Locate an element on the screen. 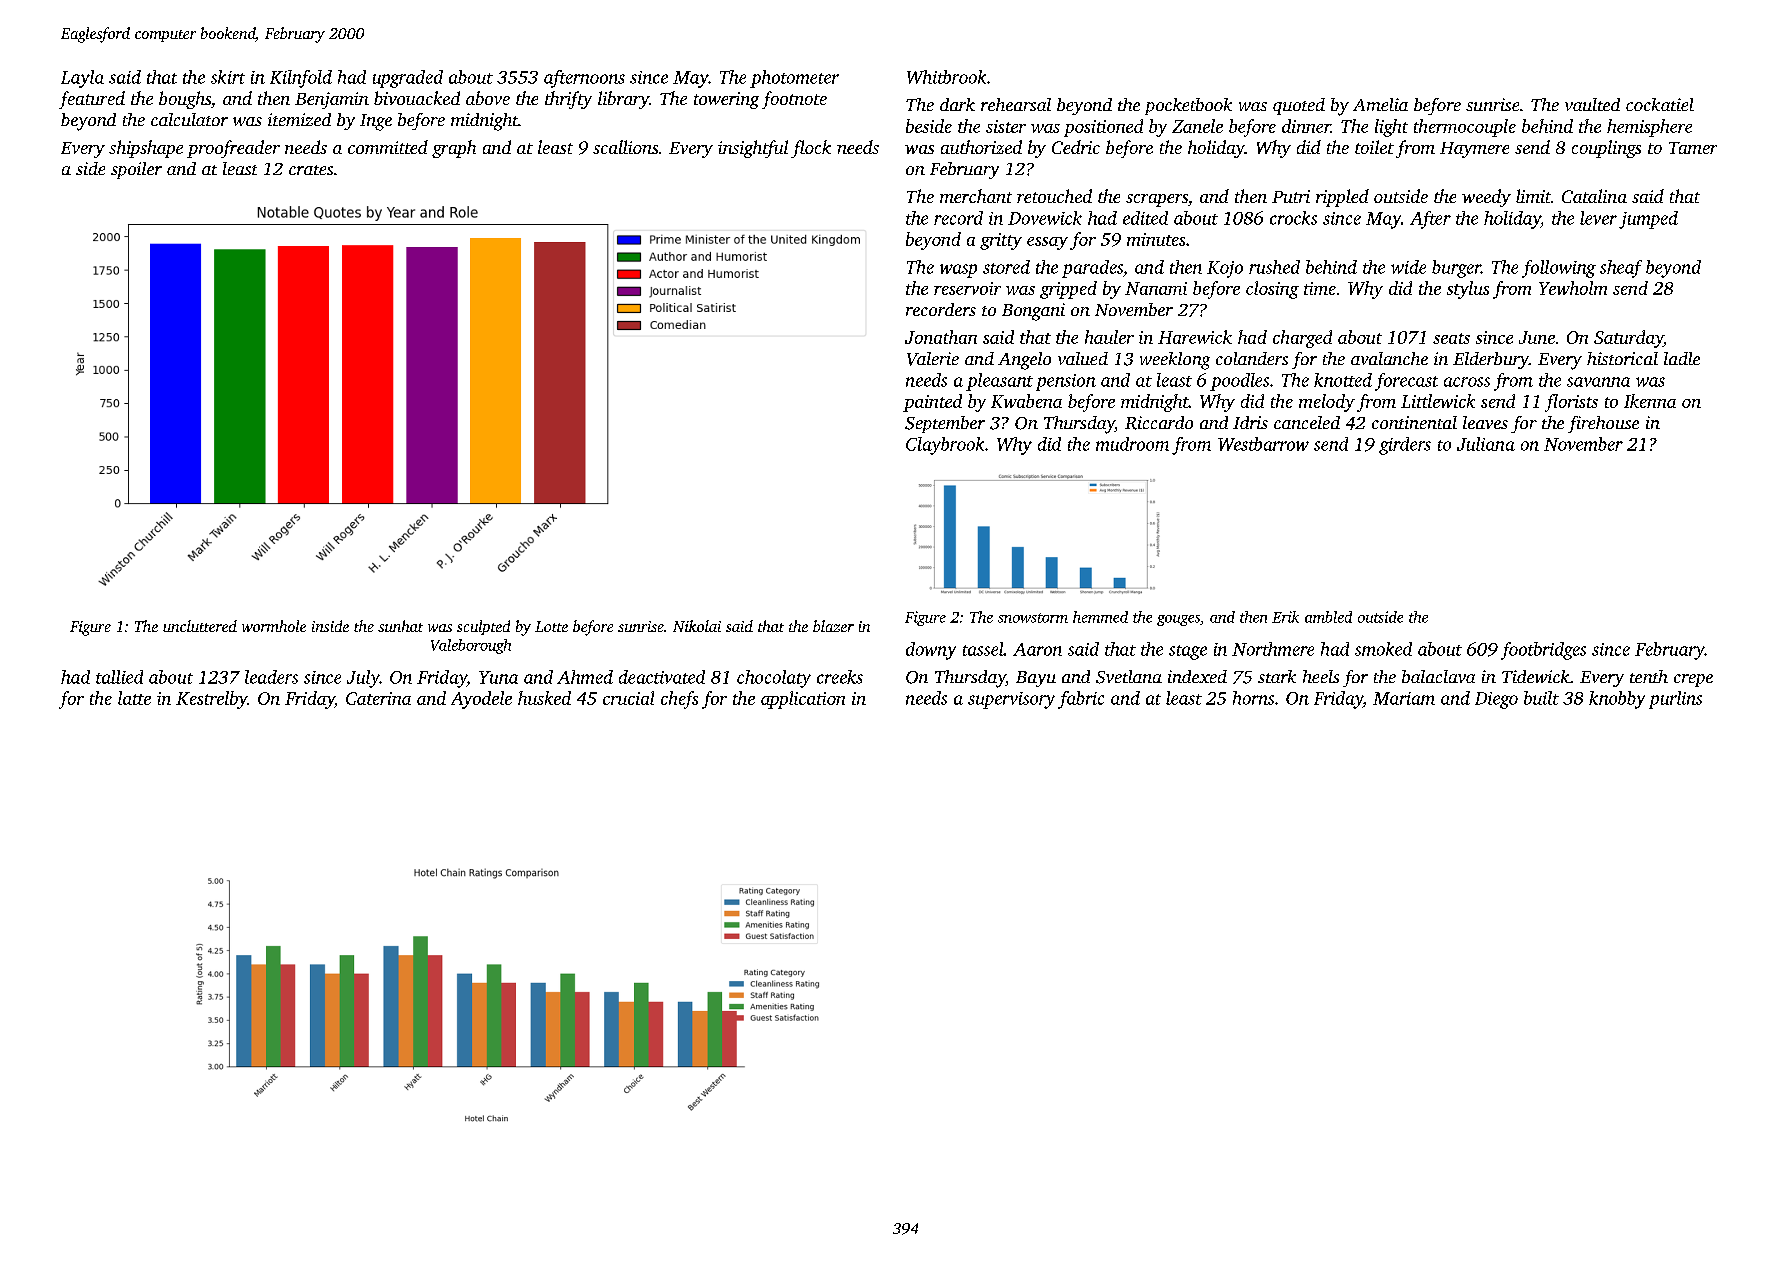 The image size is (1785, 1262). Kestrelby is located at coordinates (211, 700).
